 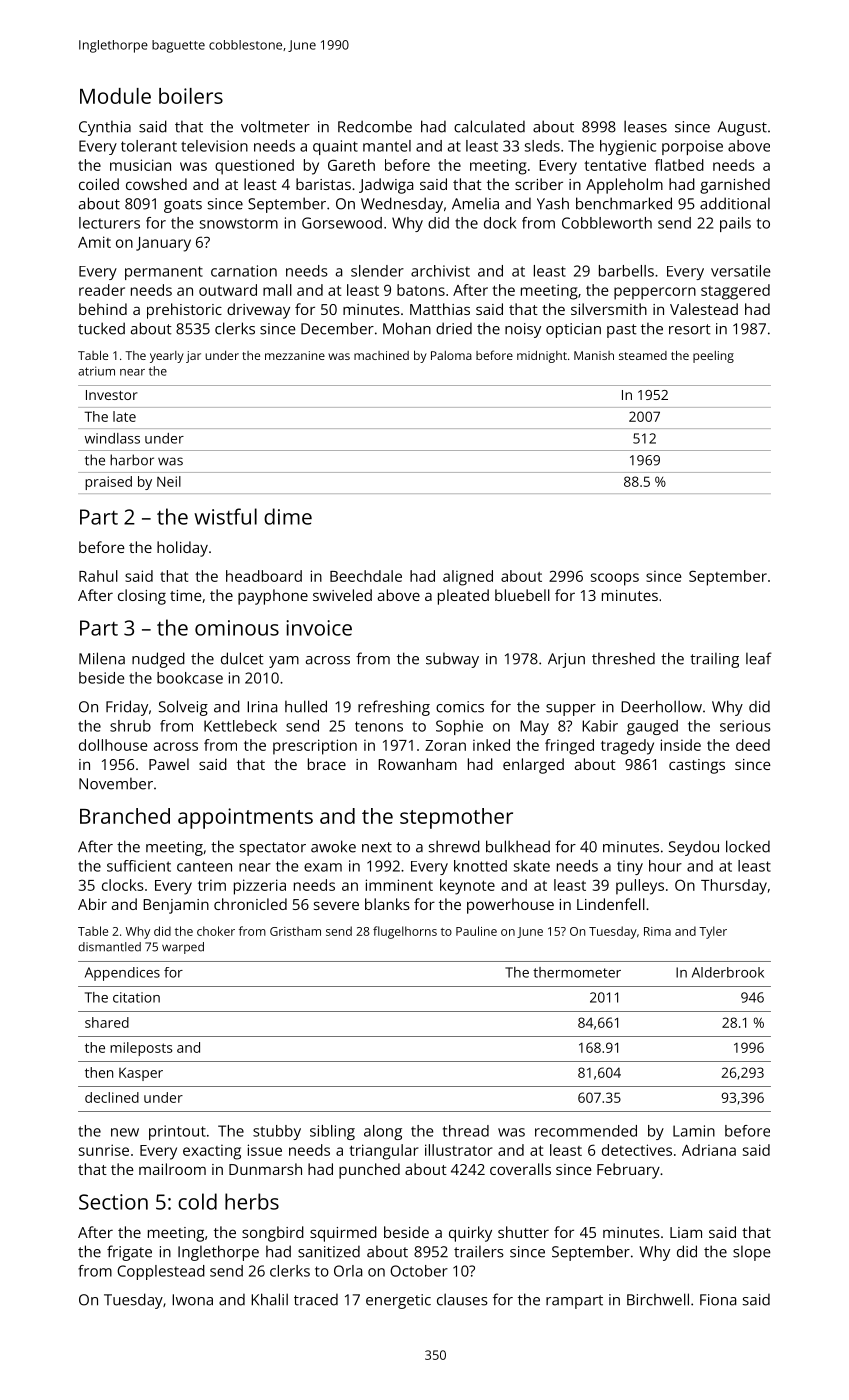 I want to click on stepmother, so click(x=456, y=818).
